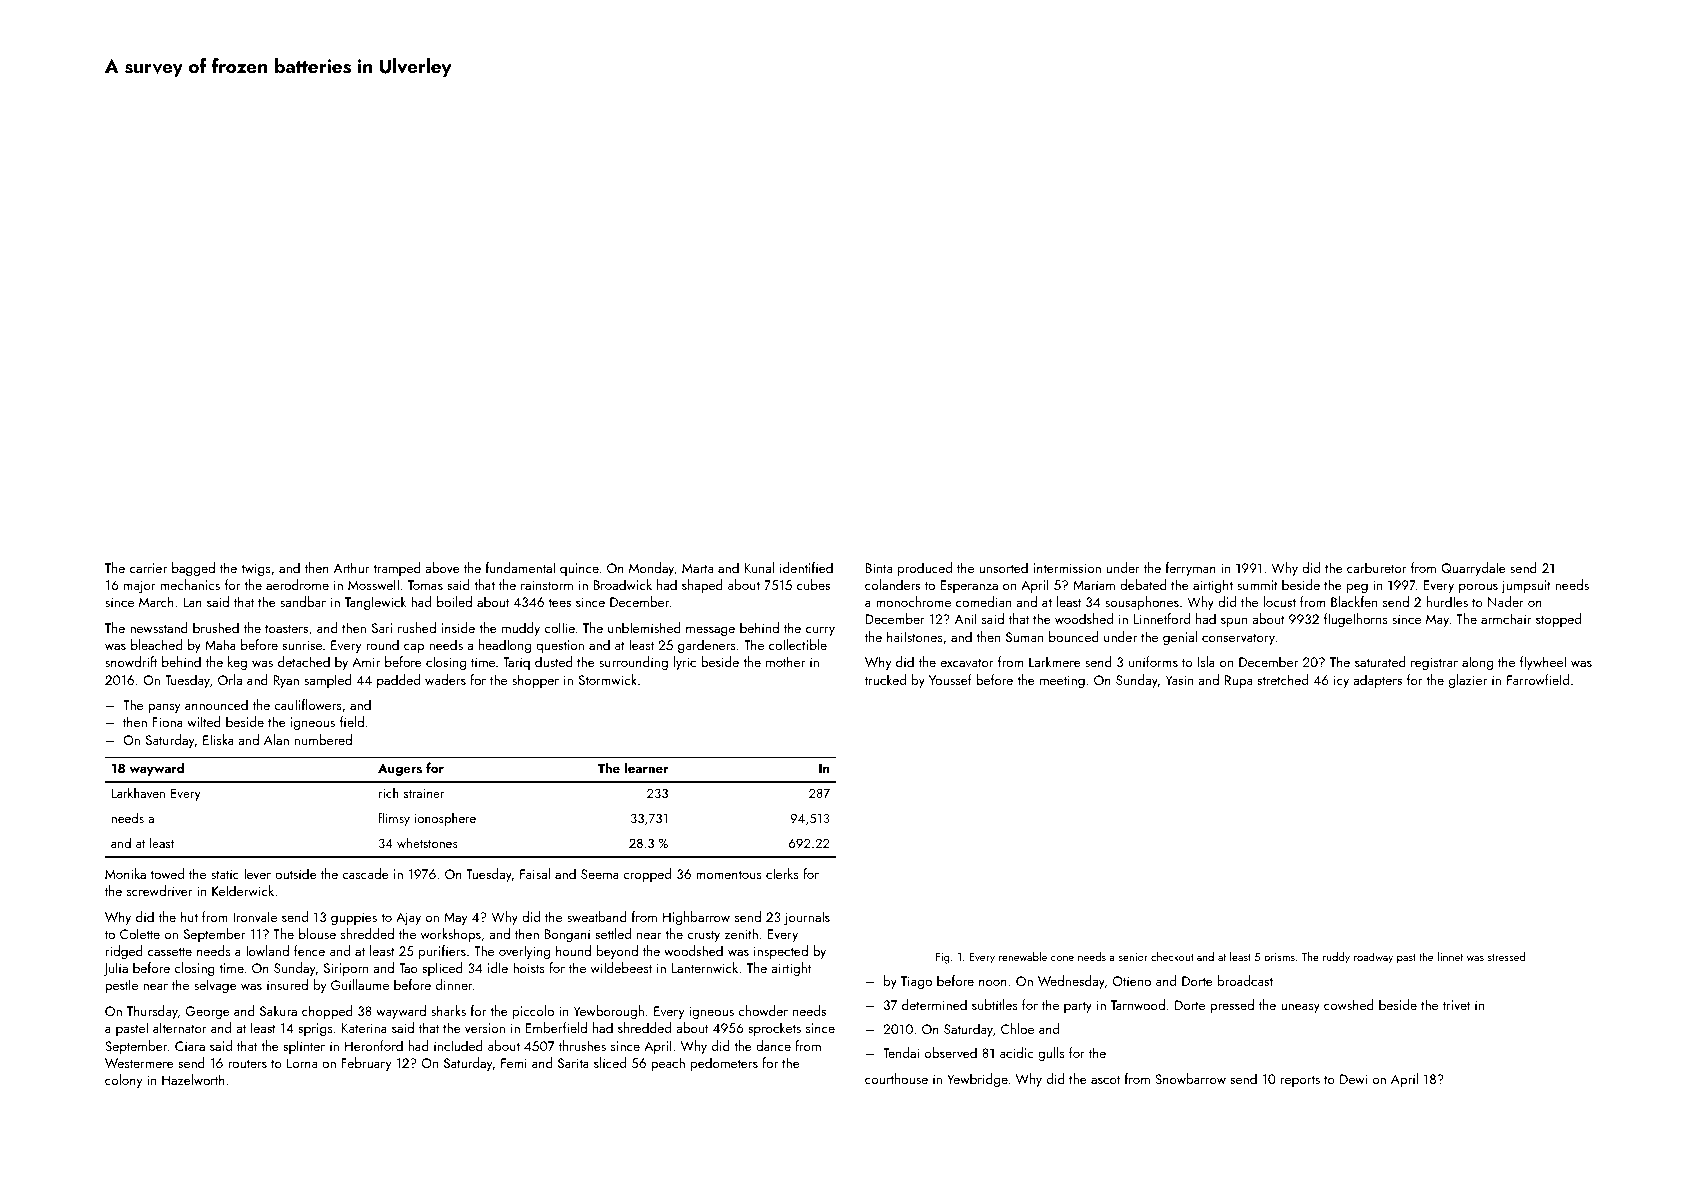 This page has height=1203, width=1701. What do you see at coordinates (218, 739) in the page?
I see `Eliska` at bounding box center [218, 739].
